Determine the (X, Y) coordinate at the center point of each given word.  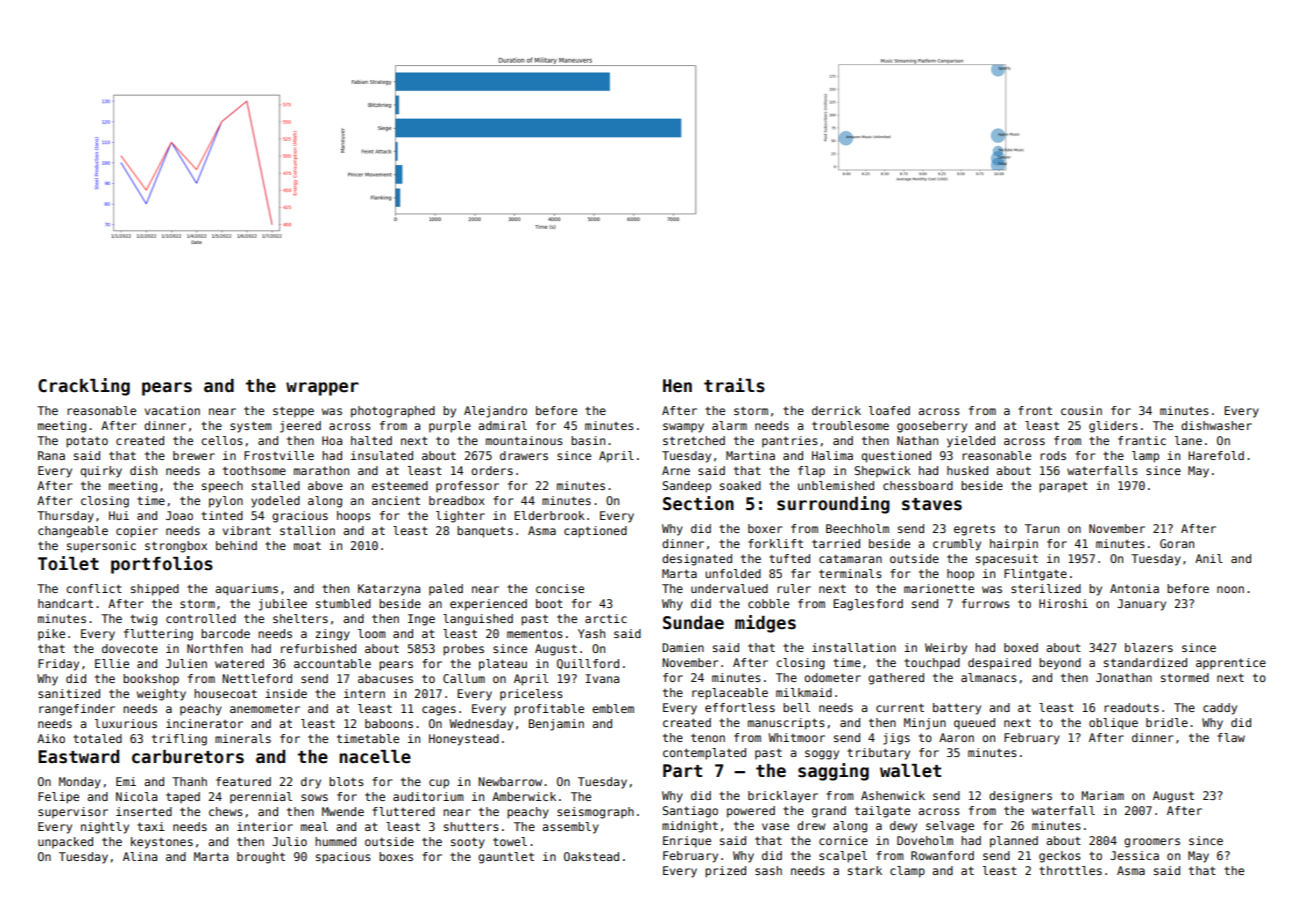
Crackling (84, 387)
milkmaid (804, 692)
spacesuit (1007, 560)
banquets (485, 532)
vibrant (247, 530)
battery (957, 709)
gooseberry (932, 427)
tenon (708, 737)
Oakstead (591, 856)
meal (314, 826)
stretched (694, 440)
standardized (1145, 662)
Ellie (112, 663)
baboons (389, 723)
